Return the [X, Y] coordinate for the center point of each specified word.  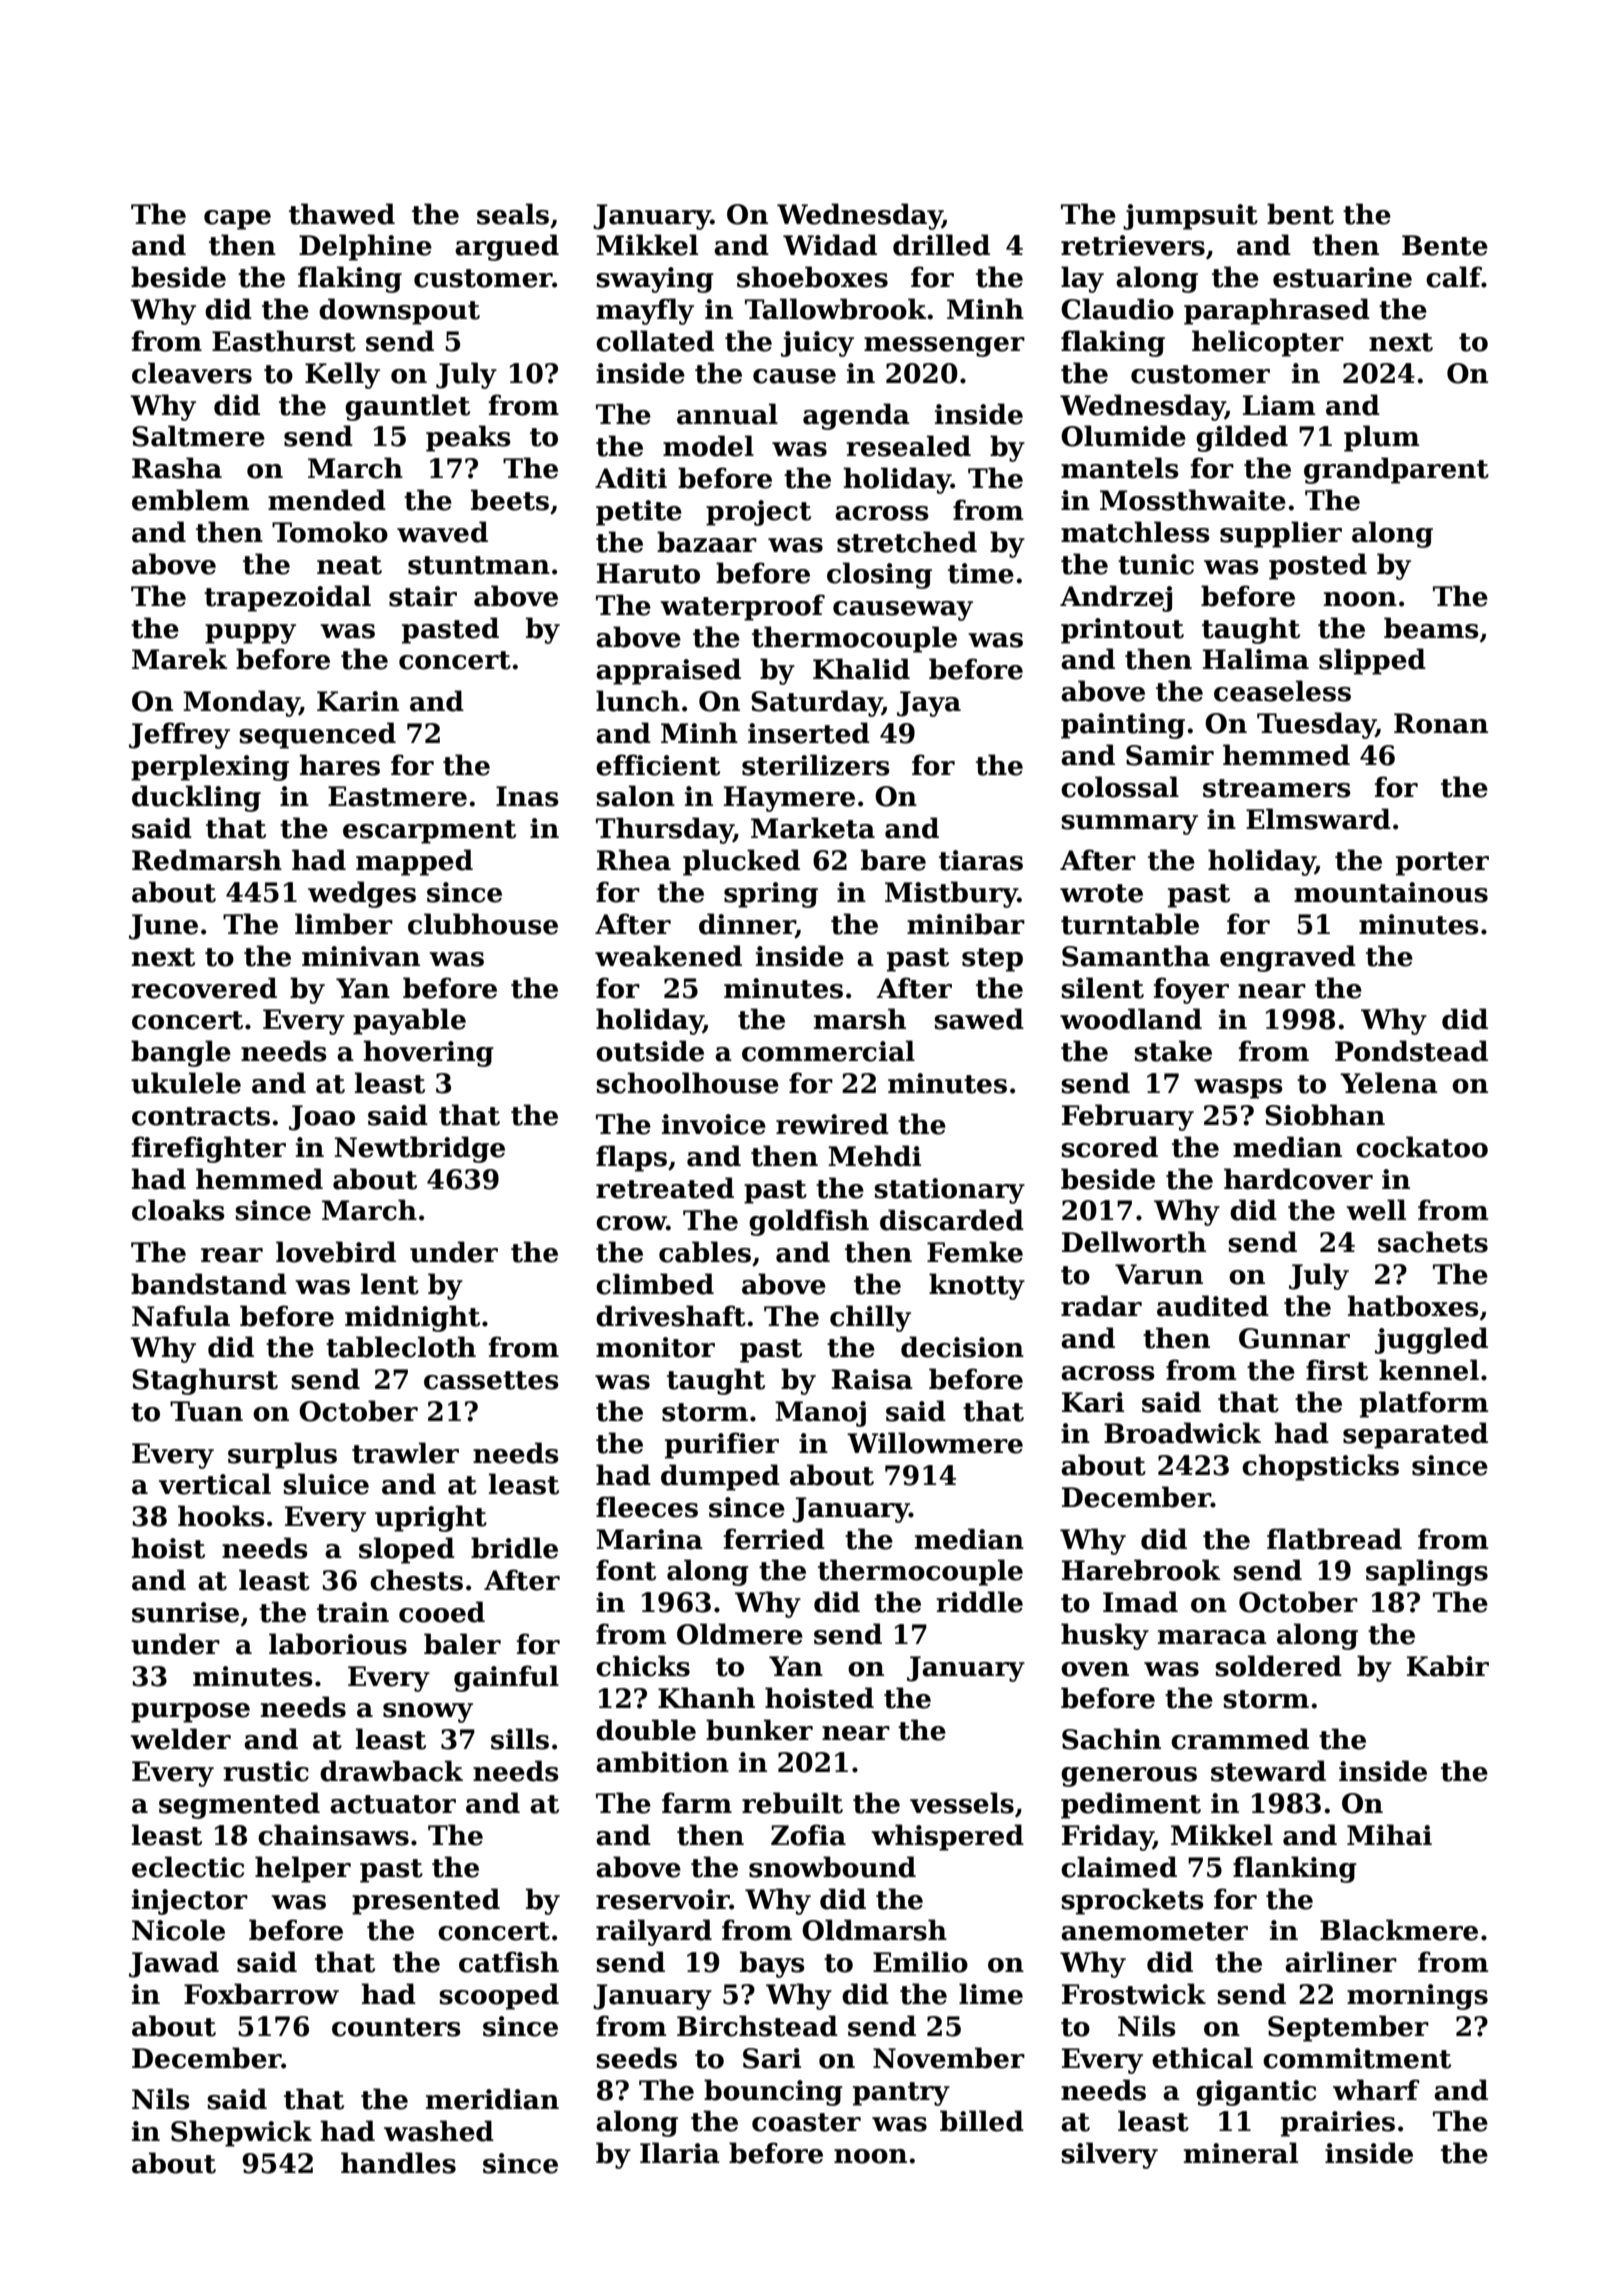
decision [962, 1347]
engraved [1288, 958]
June [163, 927]
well [1376, 1210]
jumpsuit [1190, 217]
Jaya [929, 704]
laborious [338, 1644]
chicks [643, 1666]
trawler [405, 1453]
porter [1442, 864]
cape [237, 220]
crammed [1240, 1739]
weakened [668, 956]
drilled [941, 245]
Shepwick [241, 2133]
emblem [190, 500]
